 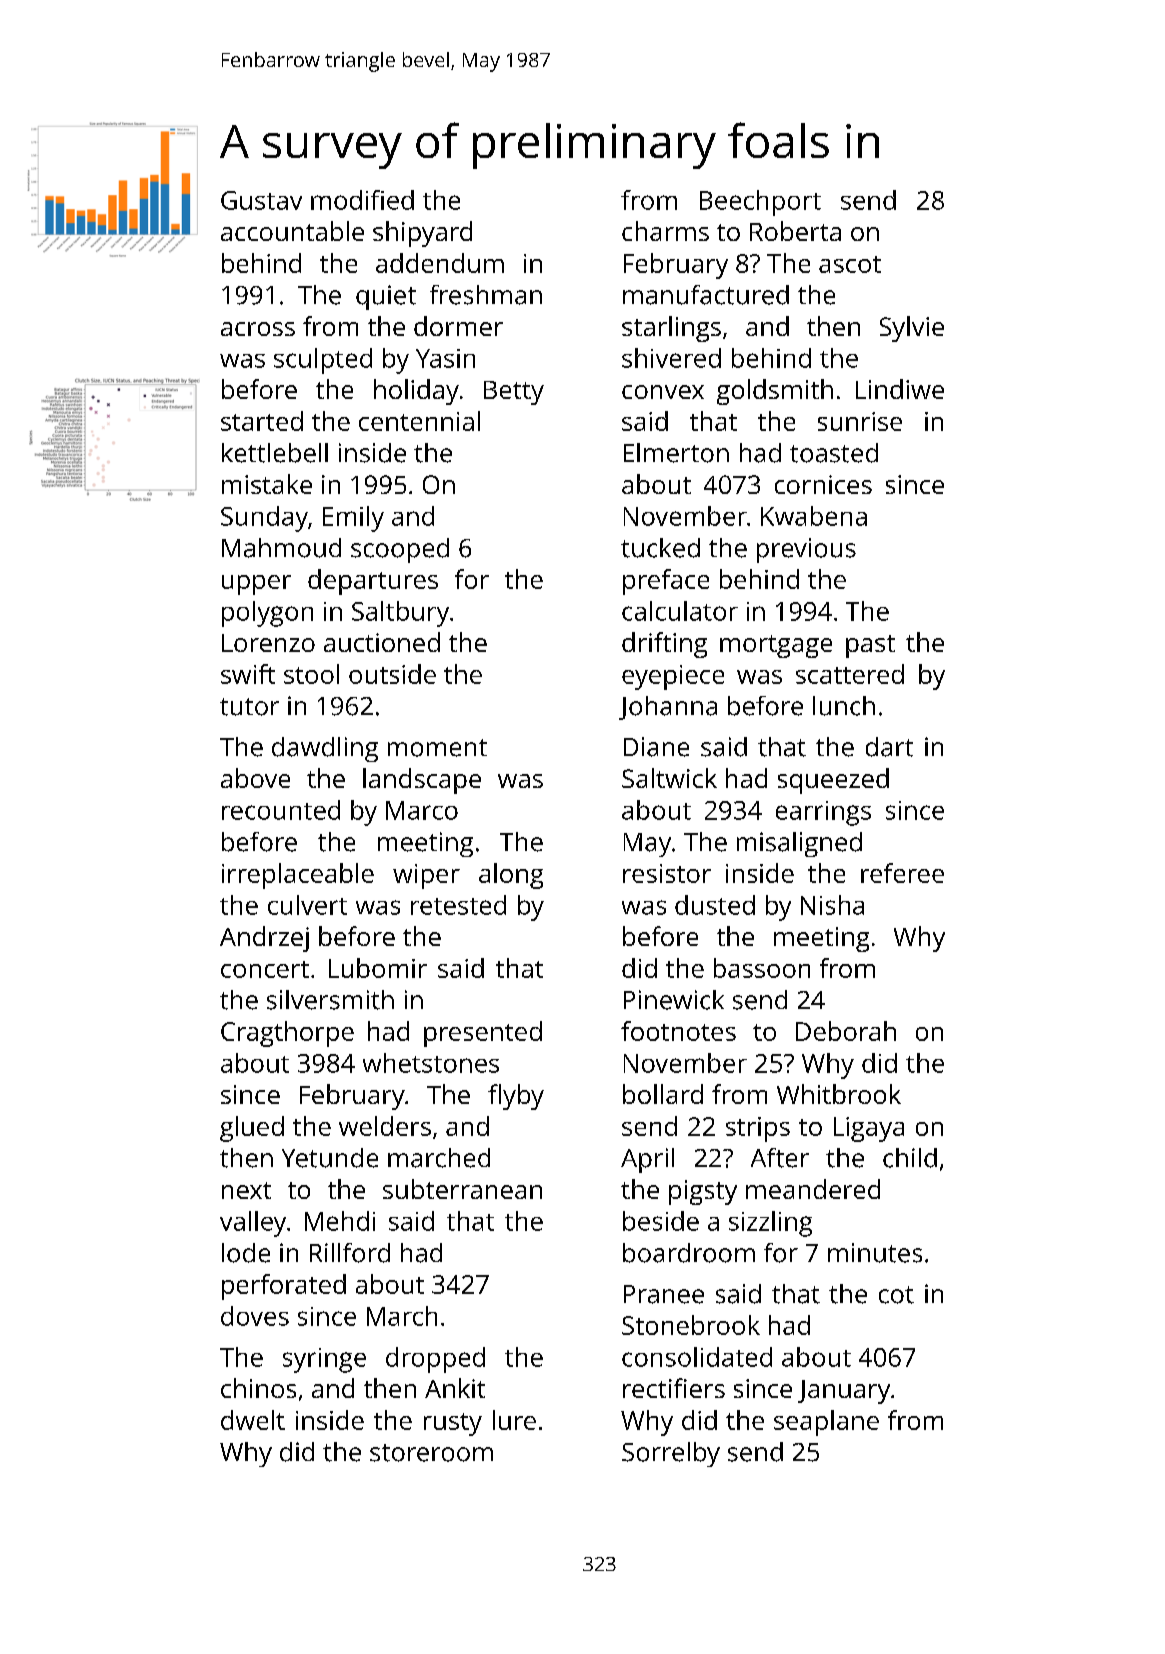 I want to click on bollard, so click(x=663, y=1094).
